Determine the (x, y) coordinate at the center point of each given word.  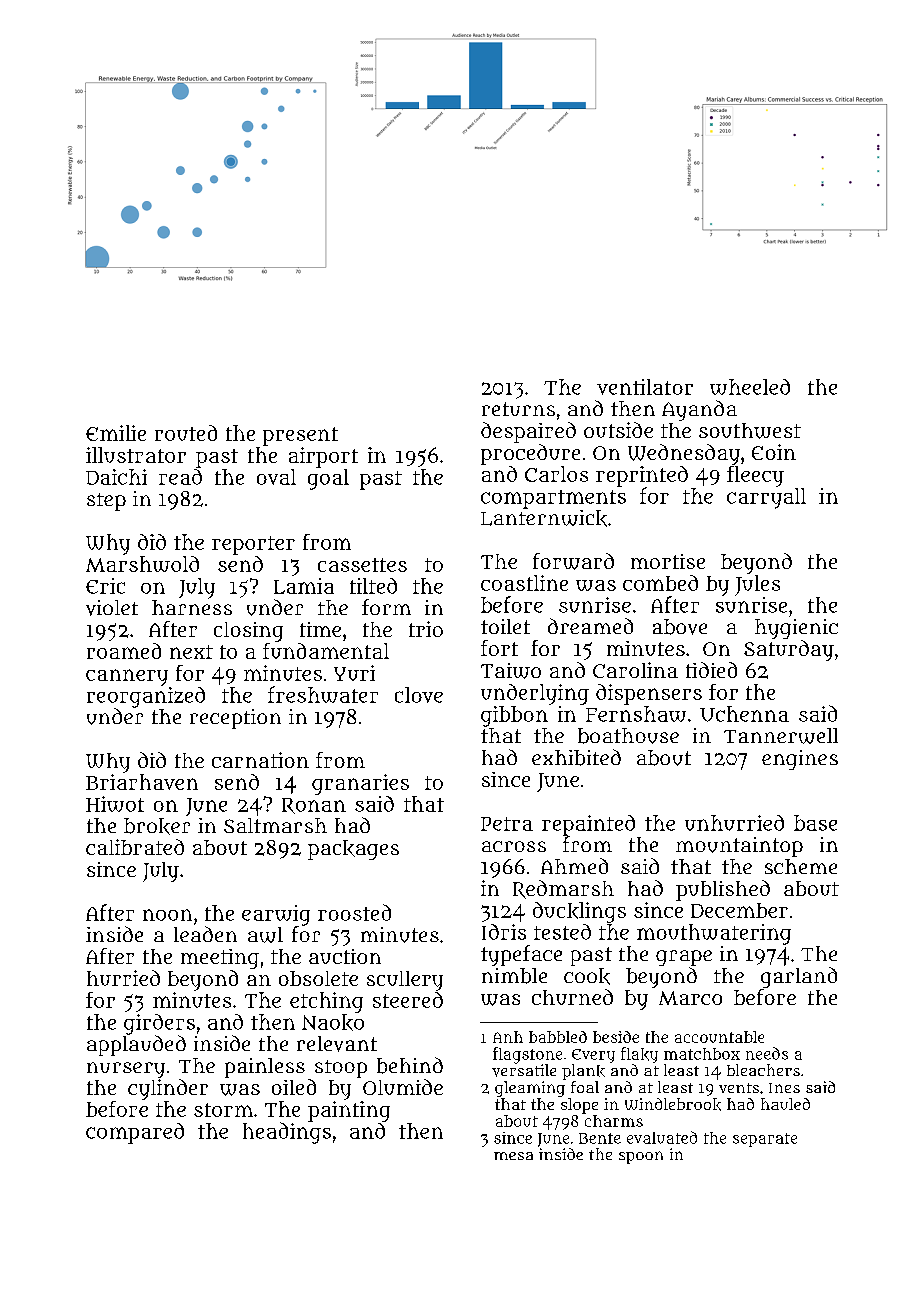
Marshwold (142, 564)
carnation (260, 760)
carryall (766, 498)
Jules (757, 585)
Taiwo (511, 671)
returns (518, 409)
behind (410, 1065)
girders (159, 1024)
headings (287, 1133)
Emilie (116, 433)
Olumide (403, 1087)
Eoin (774, 452)
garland (799, 977)
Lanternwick (544, 518)
